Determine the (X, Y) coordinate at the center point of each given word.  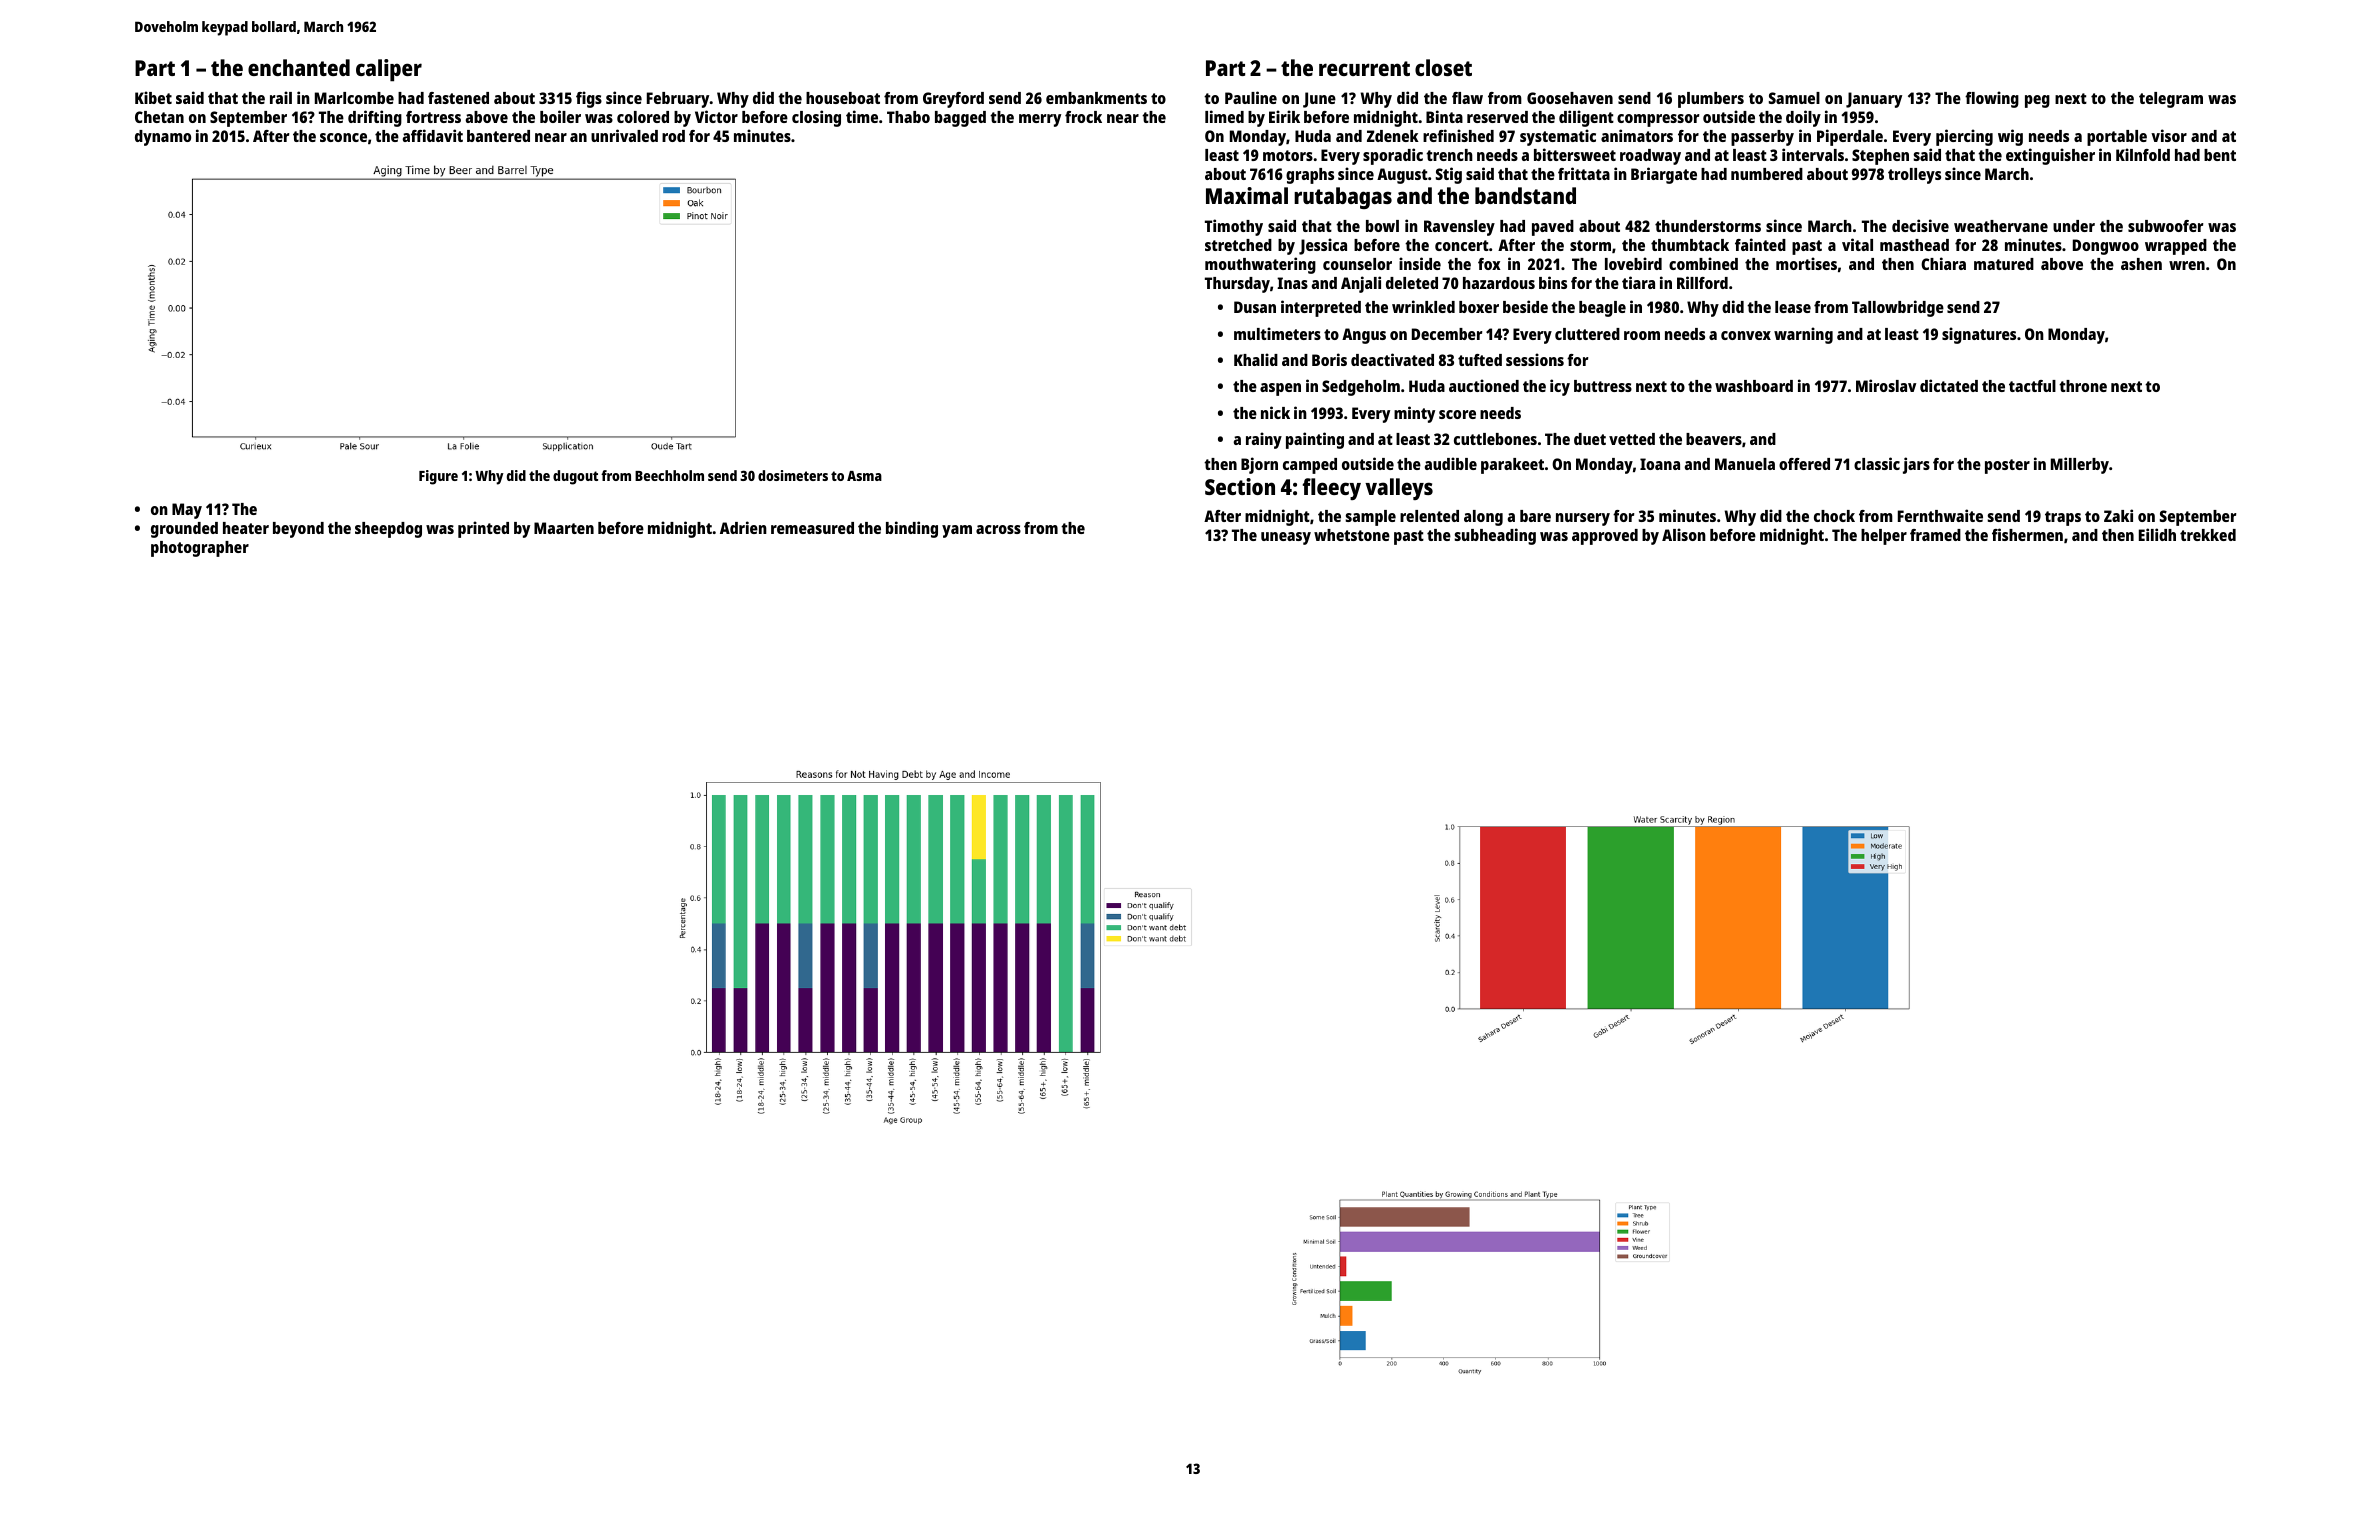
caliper (389, 70)
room (1642, 335)
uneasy (1286, 538)
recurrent (1364, 68)
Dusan (1255, 307)
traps (2063, 518)
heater (246, 528)
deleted (1412, 283)
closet (1443, 67)
